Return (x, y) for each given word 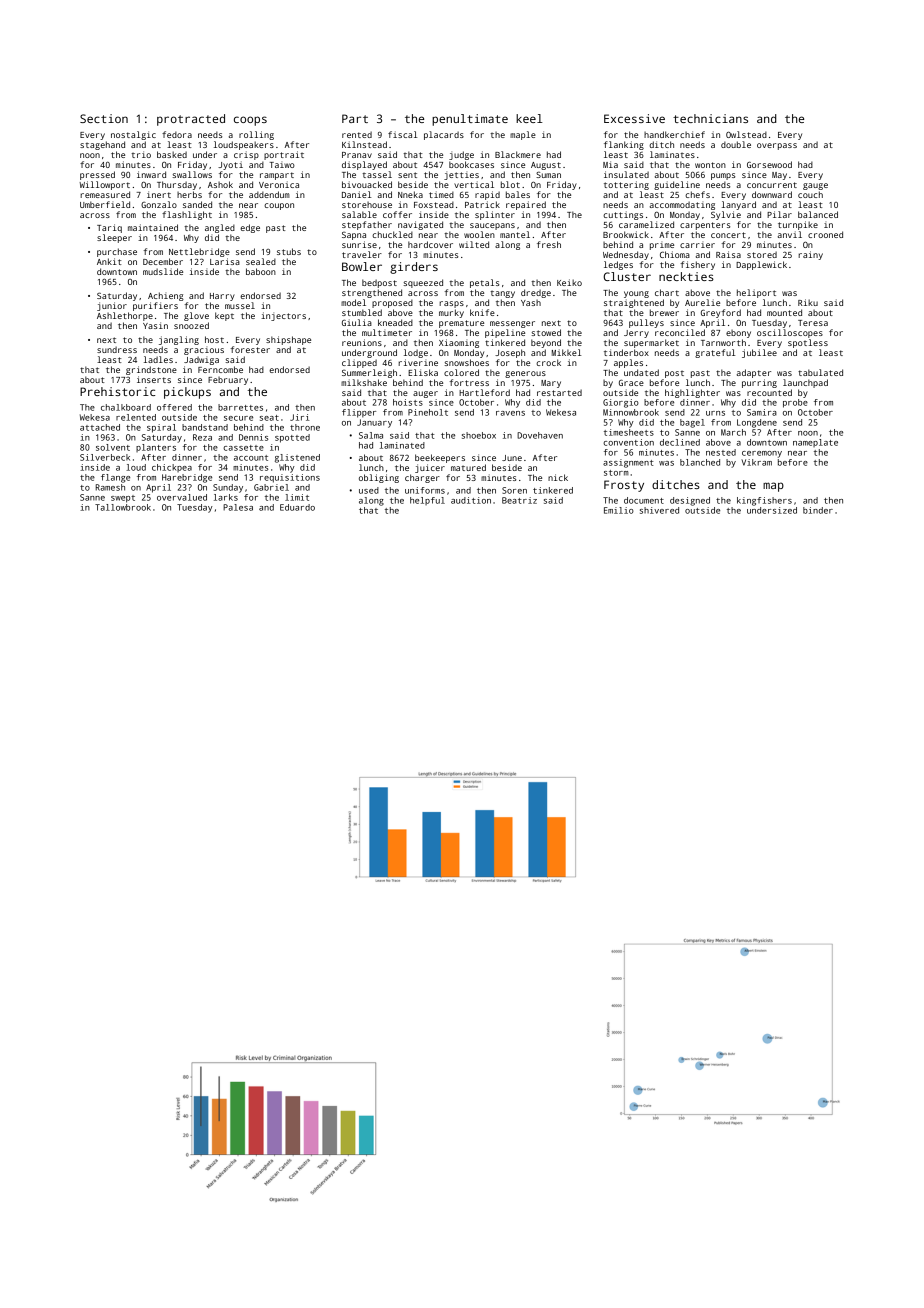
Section (104, 118)
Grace (631, 382)
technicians (710, 118)
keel (529, 118)
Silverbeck (105, 457)
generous (525, 374)
